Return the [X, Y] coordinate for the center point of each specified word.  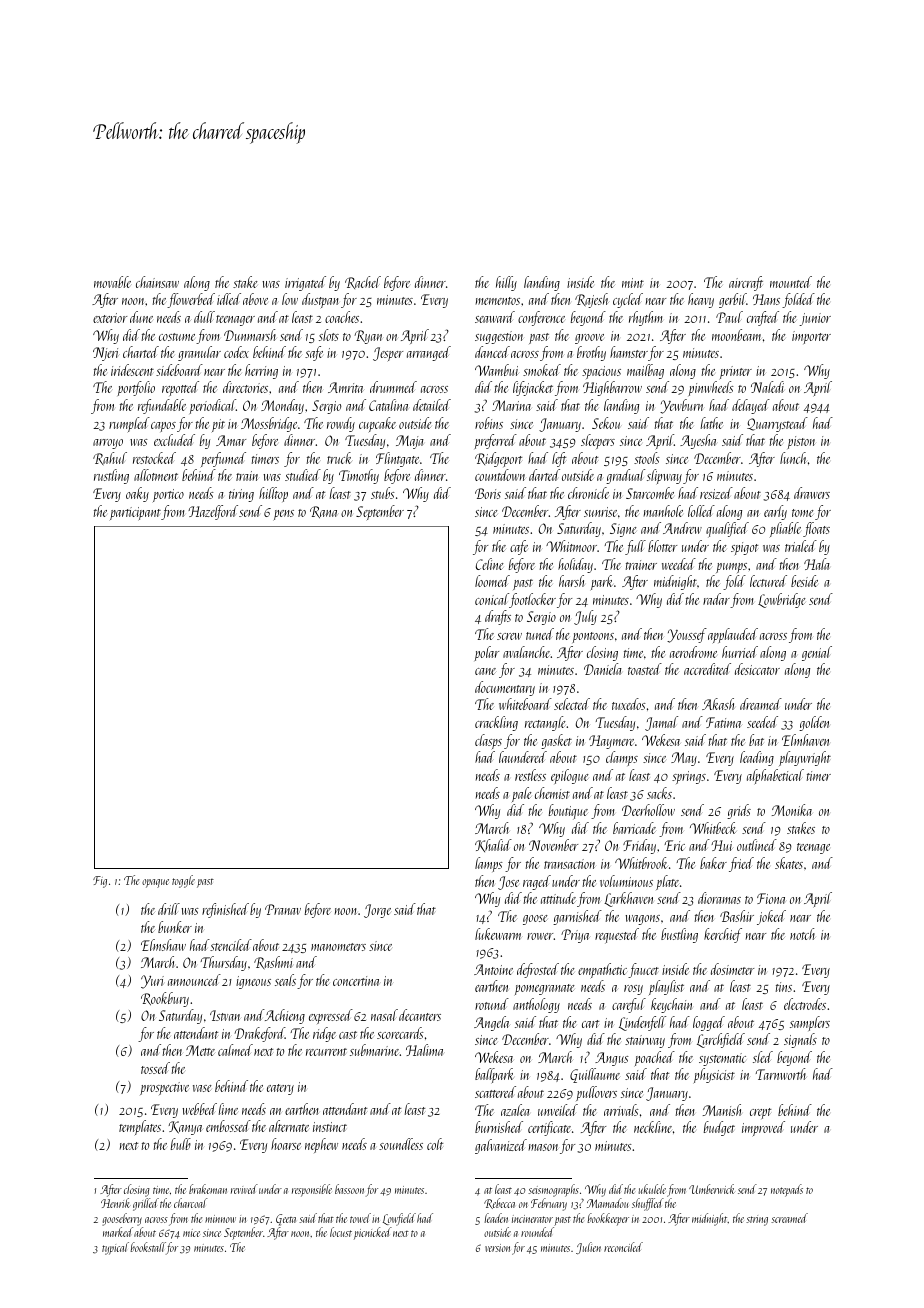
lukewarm [498, 934]
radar [716, 599]
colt [435, 1144]
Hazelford [213, 512]
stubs [383, 493]
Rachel [363, 282]
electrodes [805, 1004]
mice [191, 1233]
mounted [791, 282]
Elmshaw [163, 945]
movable [112, 282]
